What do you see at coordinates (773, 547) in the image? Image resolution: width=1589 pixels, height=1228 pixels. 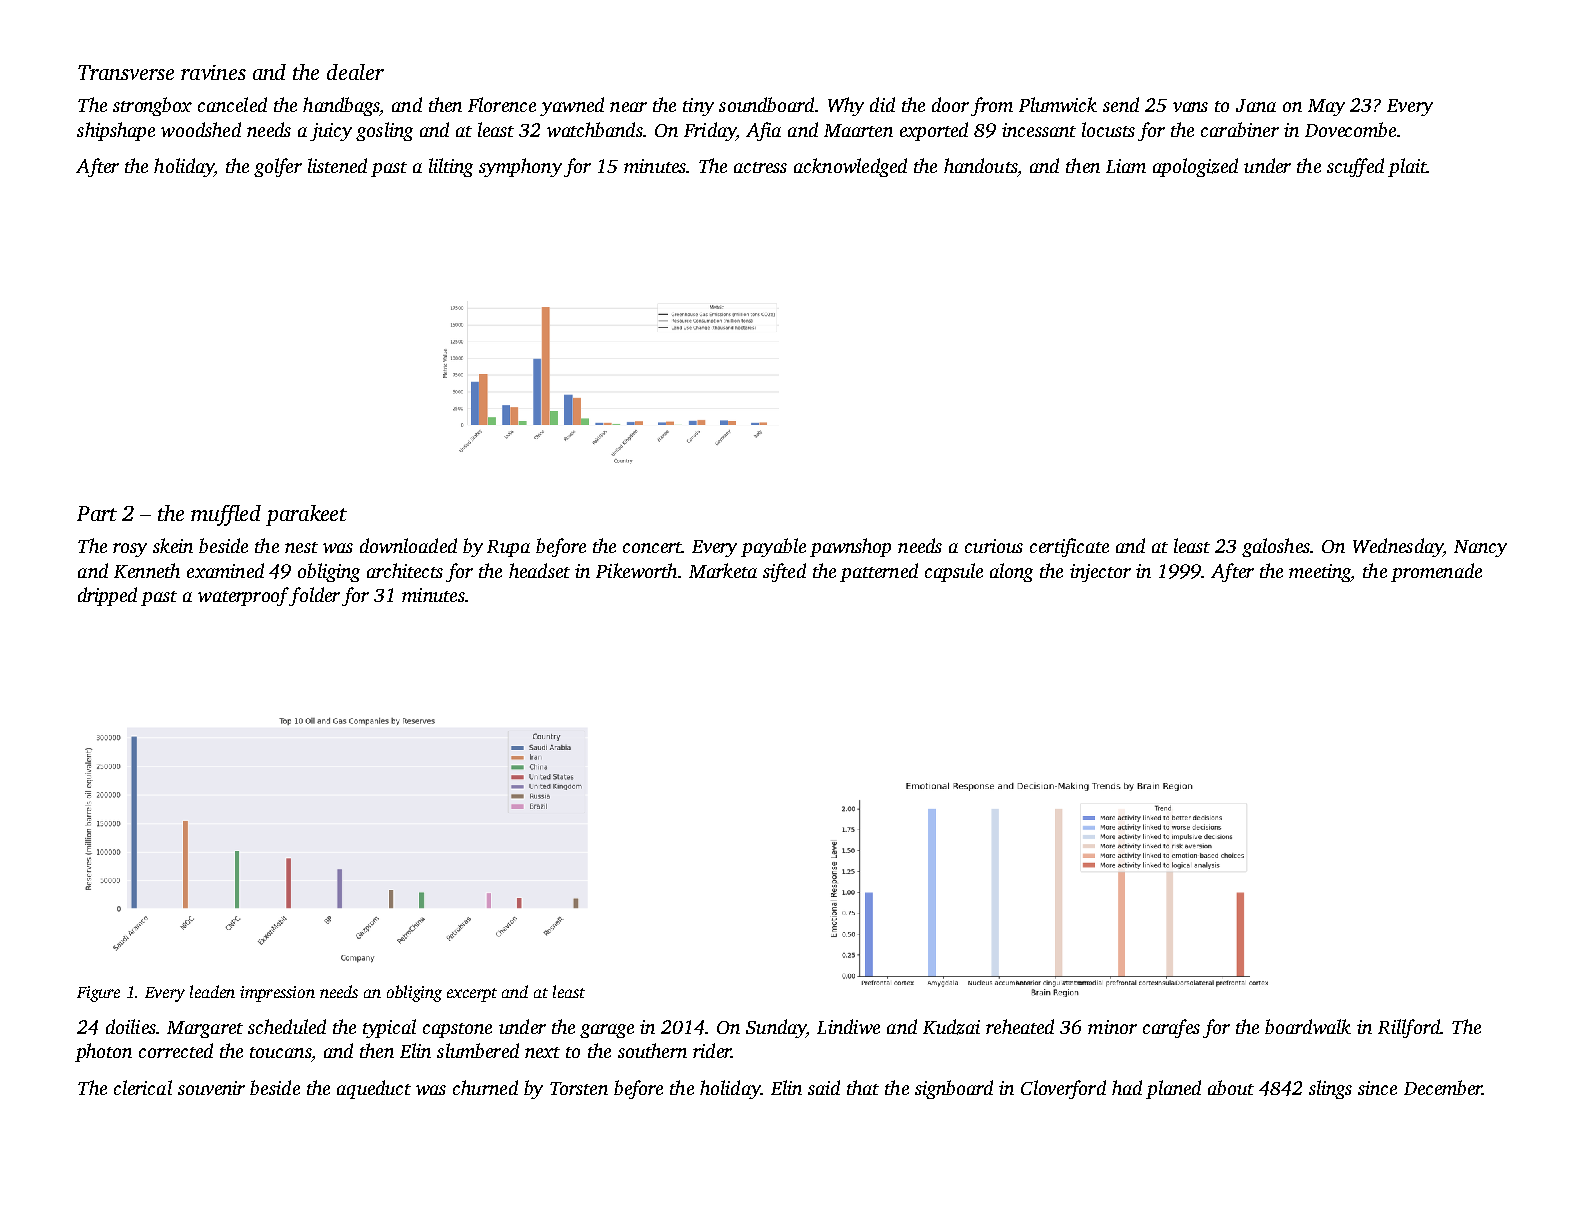 I see `payable` at bounding box center [773, 547].
